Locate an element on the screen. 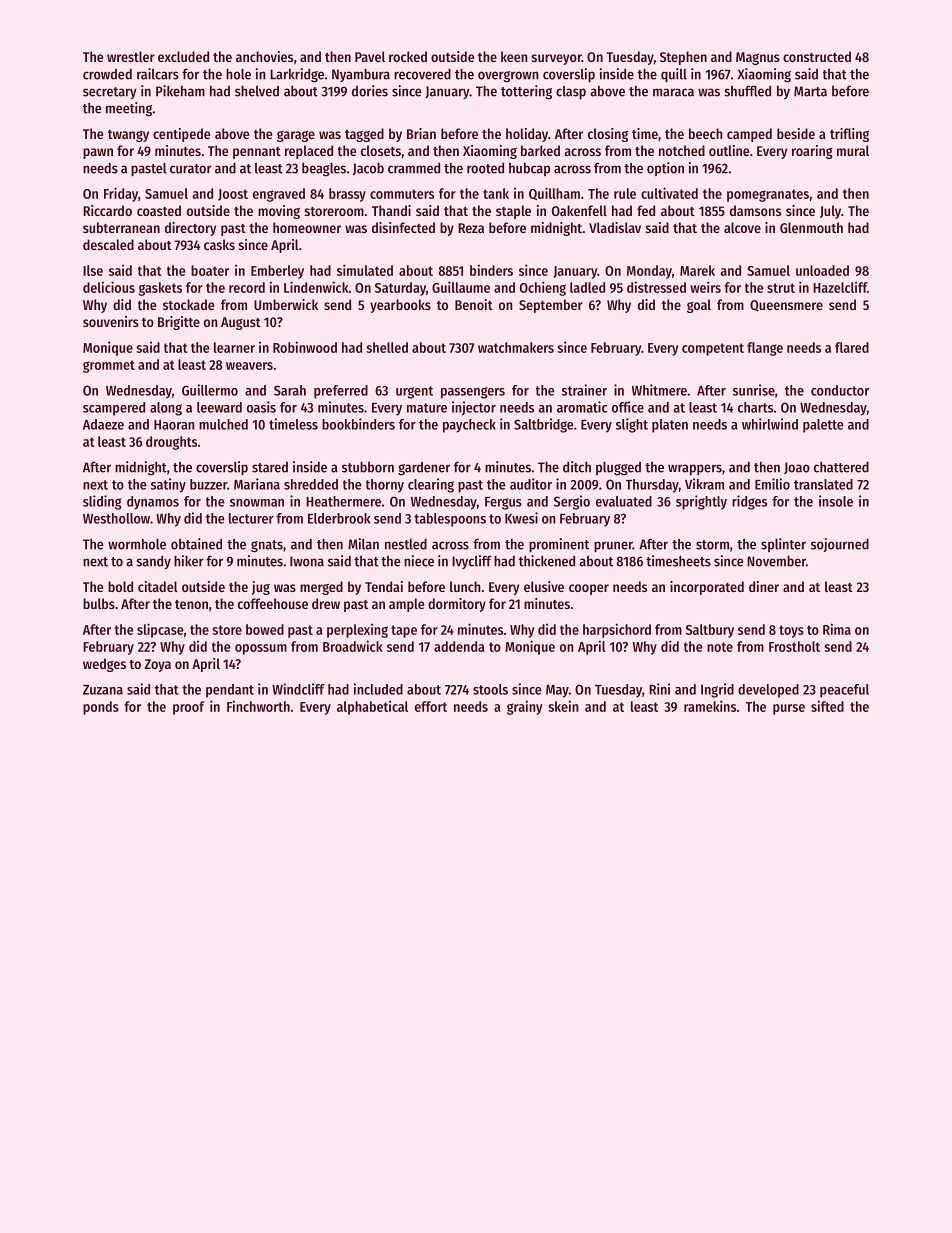  ponds is located at coordinates (101, 708).
